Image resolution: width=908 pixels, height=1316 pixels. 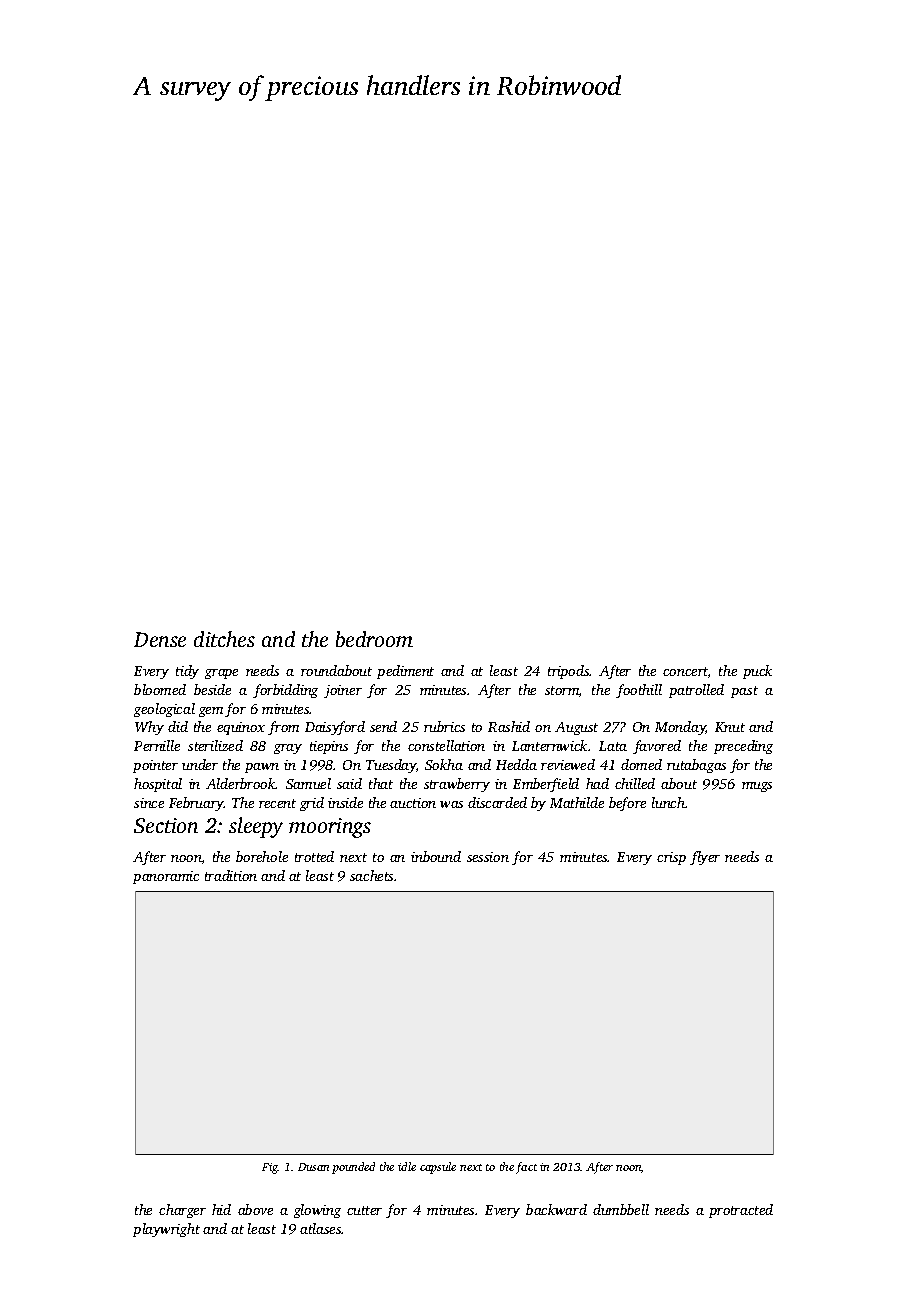 What do you see at coordinates (451, 804) in the document?
I see `was` at bounding box center [451, 804].
